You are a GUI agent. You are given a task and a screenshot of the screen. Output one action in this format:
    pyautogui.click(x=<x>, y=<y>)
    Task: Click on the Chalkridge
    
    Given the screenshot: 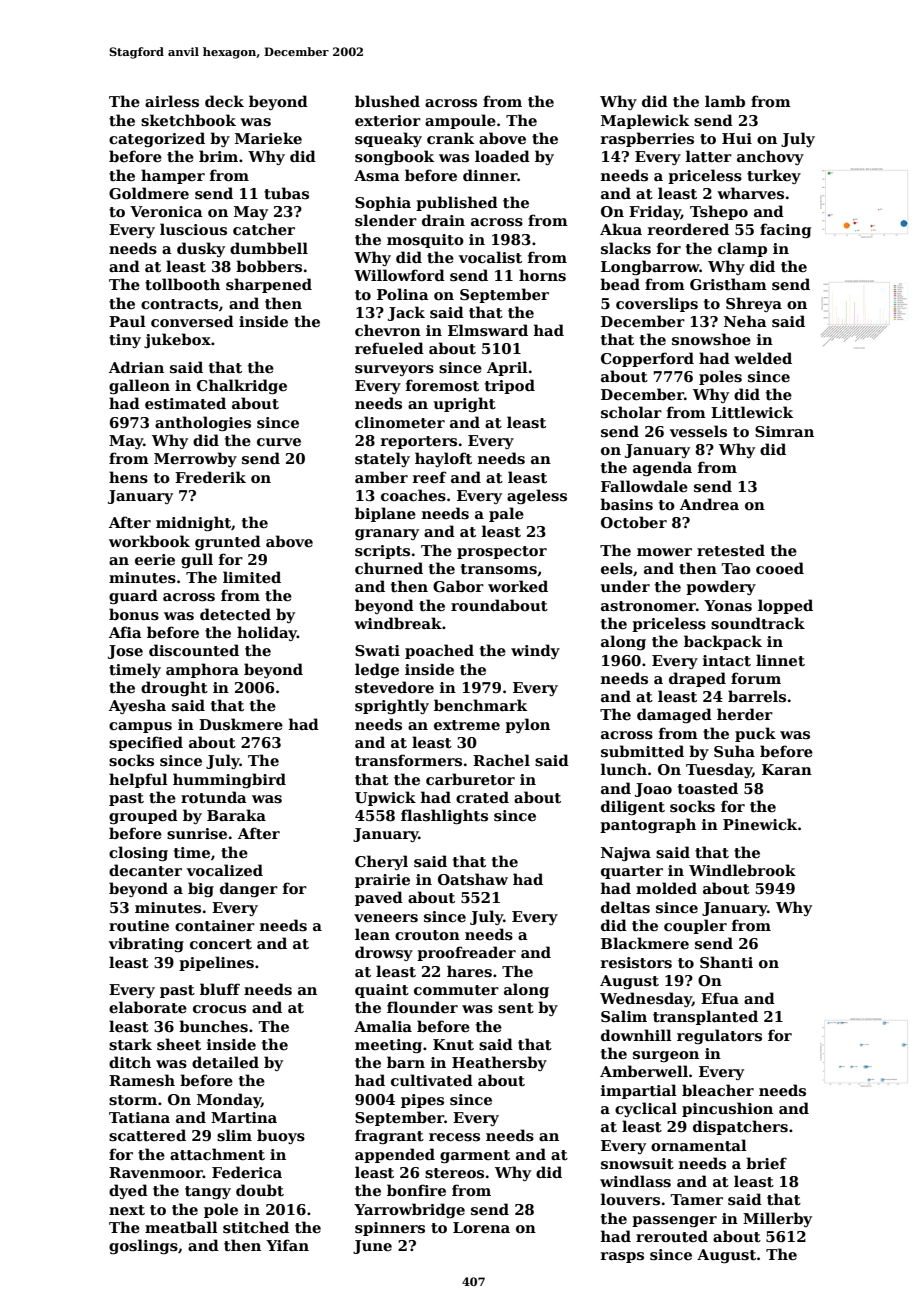 What is the action you would take?
    pyautogui.click(x=242, y=386)
